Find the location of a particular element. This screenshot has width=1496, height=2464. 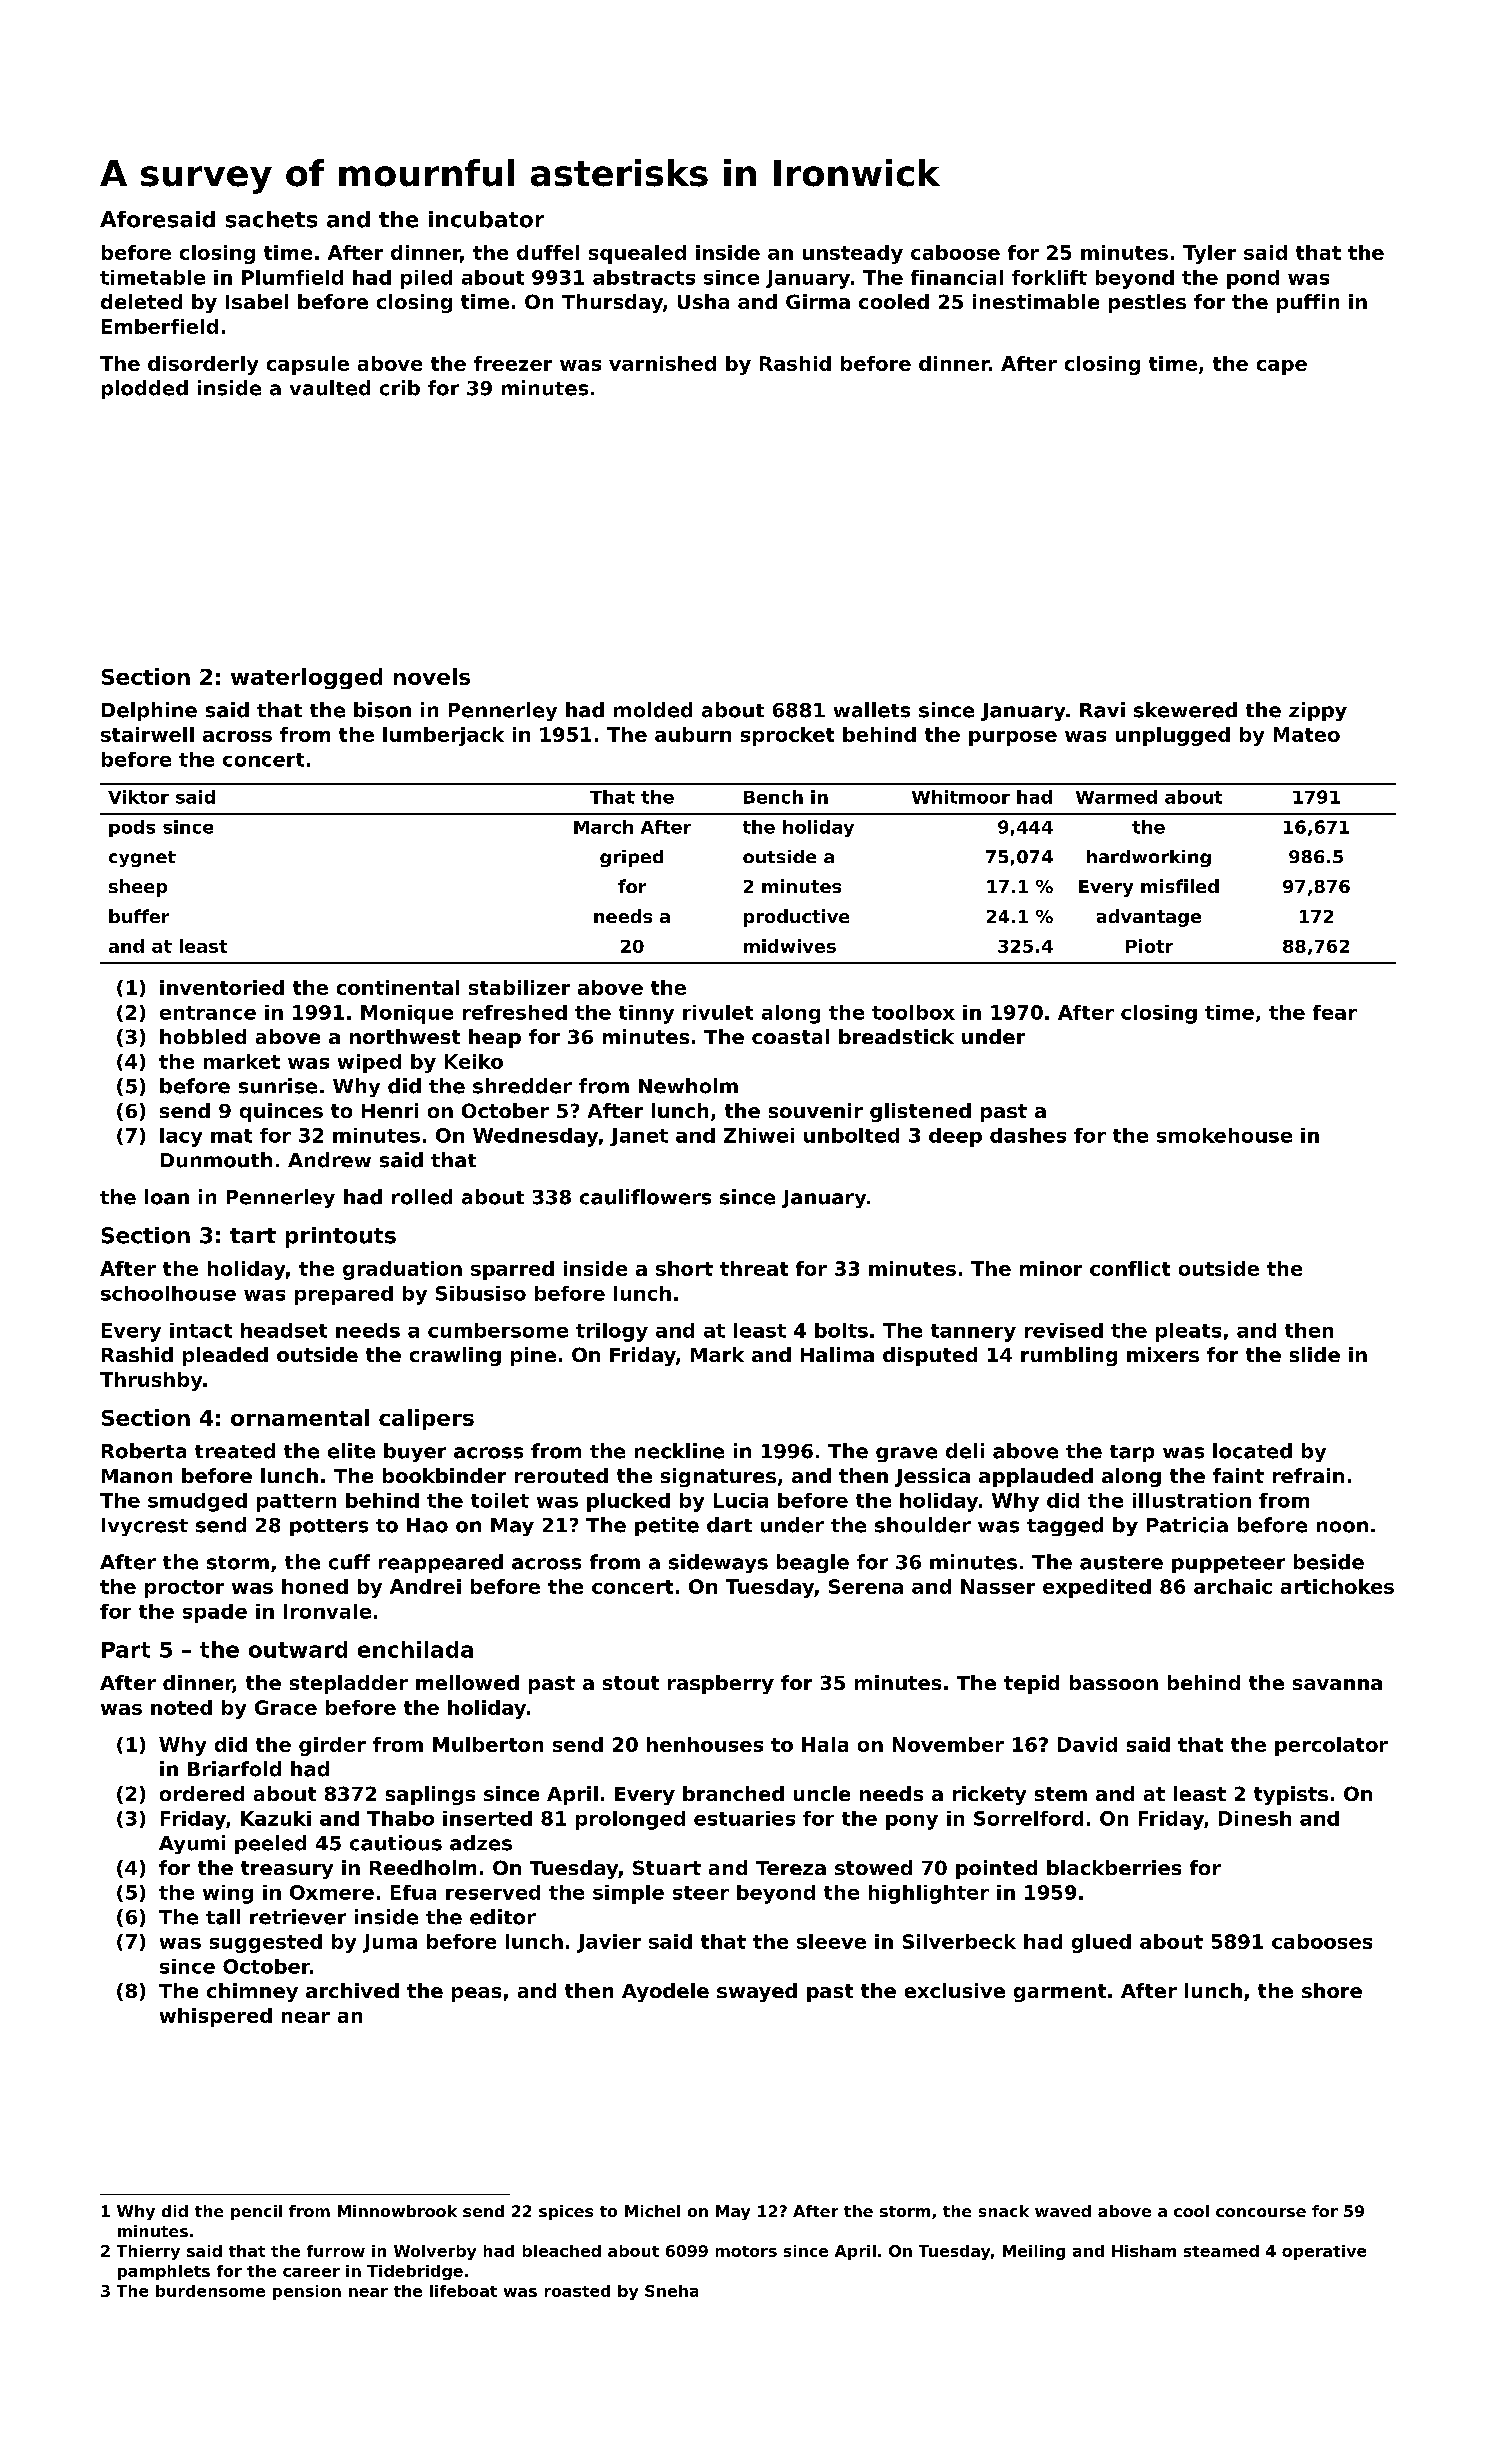

Ravi is located at coordinates (1102, 710).
